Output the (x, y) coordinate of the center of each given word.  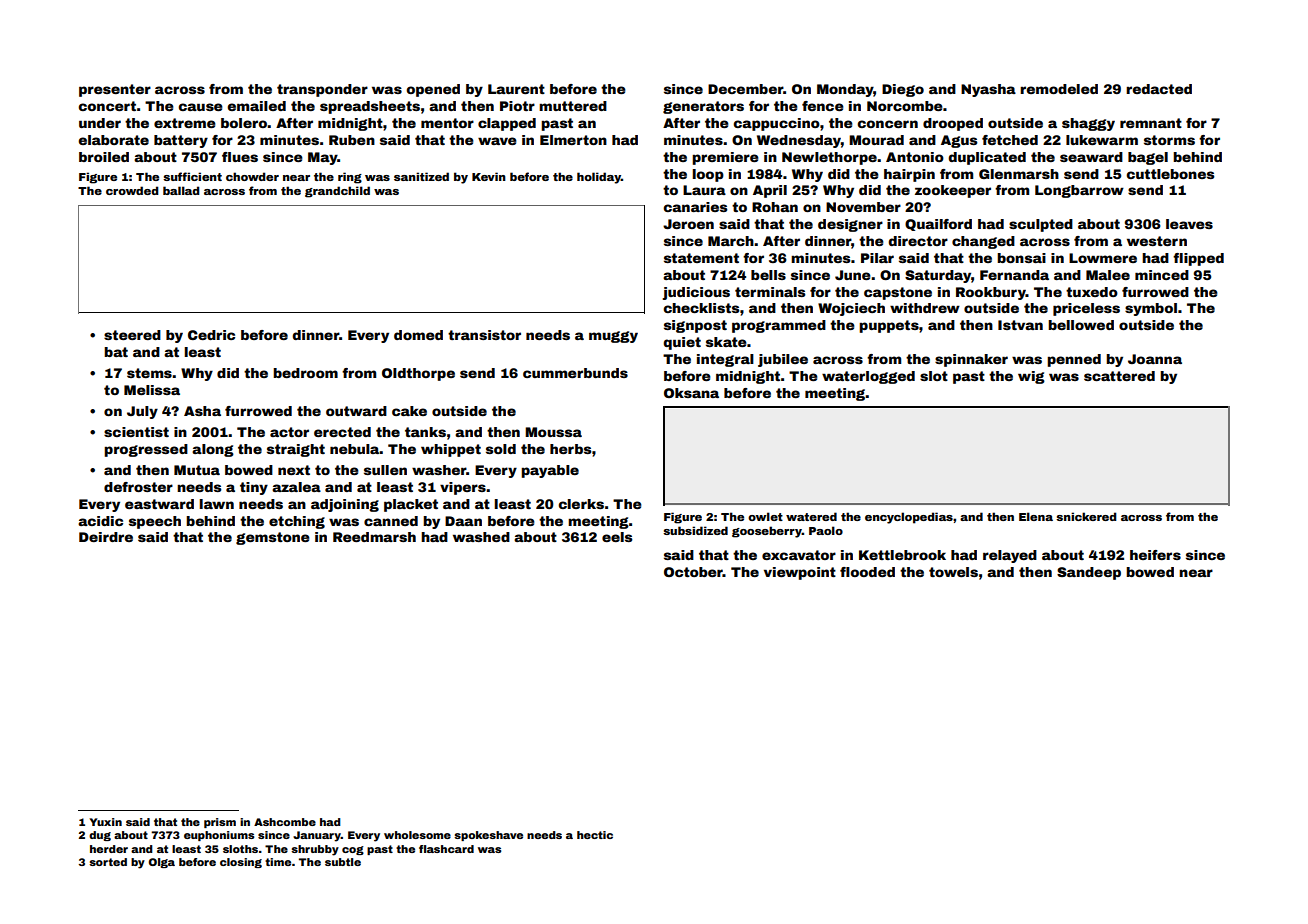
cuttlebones (1170, 174)
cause (200, 107)
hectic (595, 835)
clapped (507, 124)
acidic (100, 521)
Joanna (1155, 359)
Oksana (691, 393)
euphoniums (219, 836)
